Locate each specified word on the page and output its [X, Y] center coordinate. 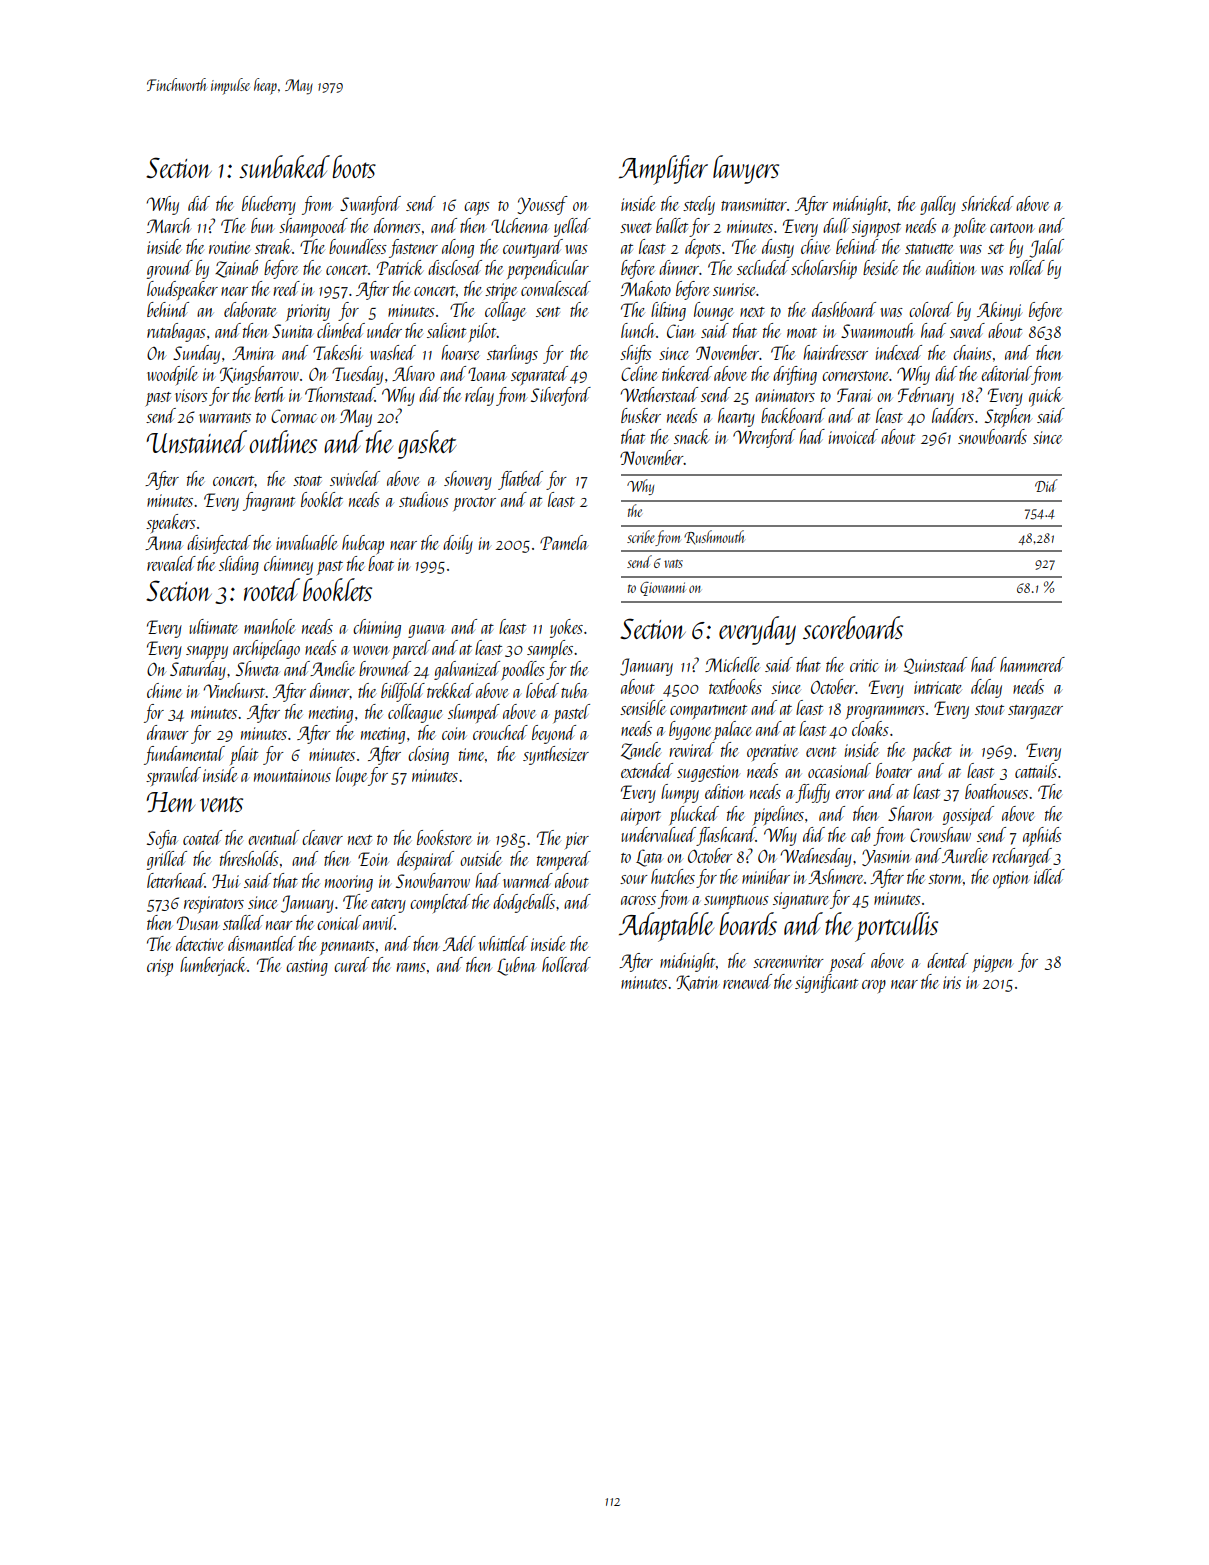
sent [548, 312]
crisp [160, 967]
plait [244, 755]
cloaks [870, 728]
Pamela [564, 542]
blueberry [269, 205]
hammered [1032, 664]
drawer [168, 732]
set [996, 249]
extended [647, 770]
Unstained [196, 441]
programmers [885, 712]
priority [308, 312]
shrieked [987, 203]
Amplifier [663, 170]
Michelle [732, 664]
